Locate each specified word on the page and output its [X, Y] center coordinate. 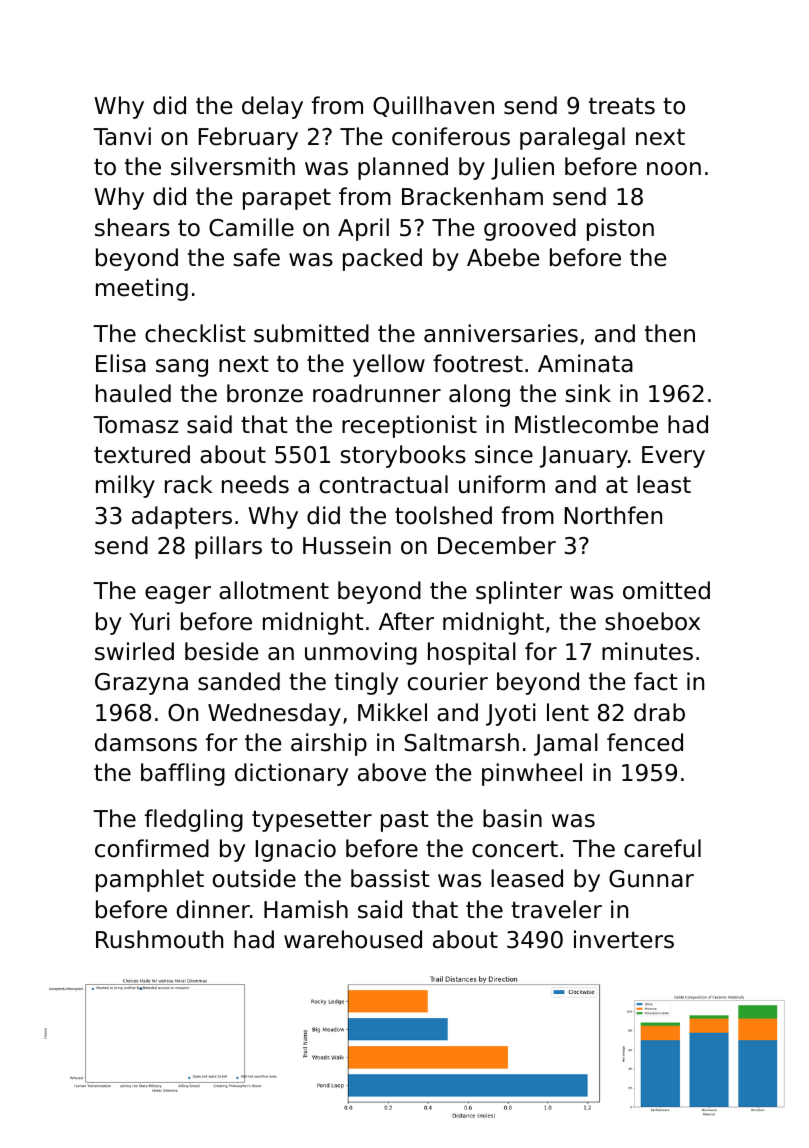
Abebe [503, 257]
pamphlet [150, 880]
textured [142, 454]
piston [620, 229]
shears [132, 227]
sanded [239, 681]
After [406, 621]
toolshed [443, 515]
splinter [519, 592]
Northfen [613, 515]
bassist [390, 878]
